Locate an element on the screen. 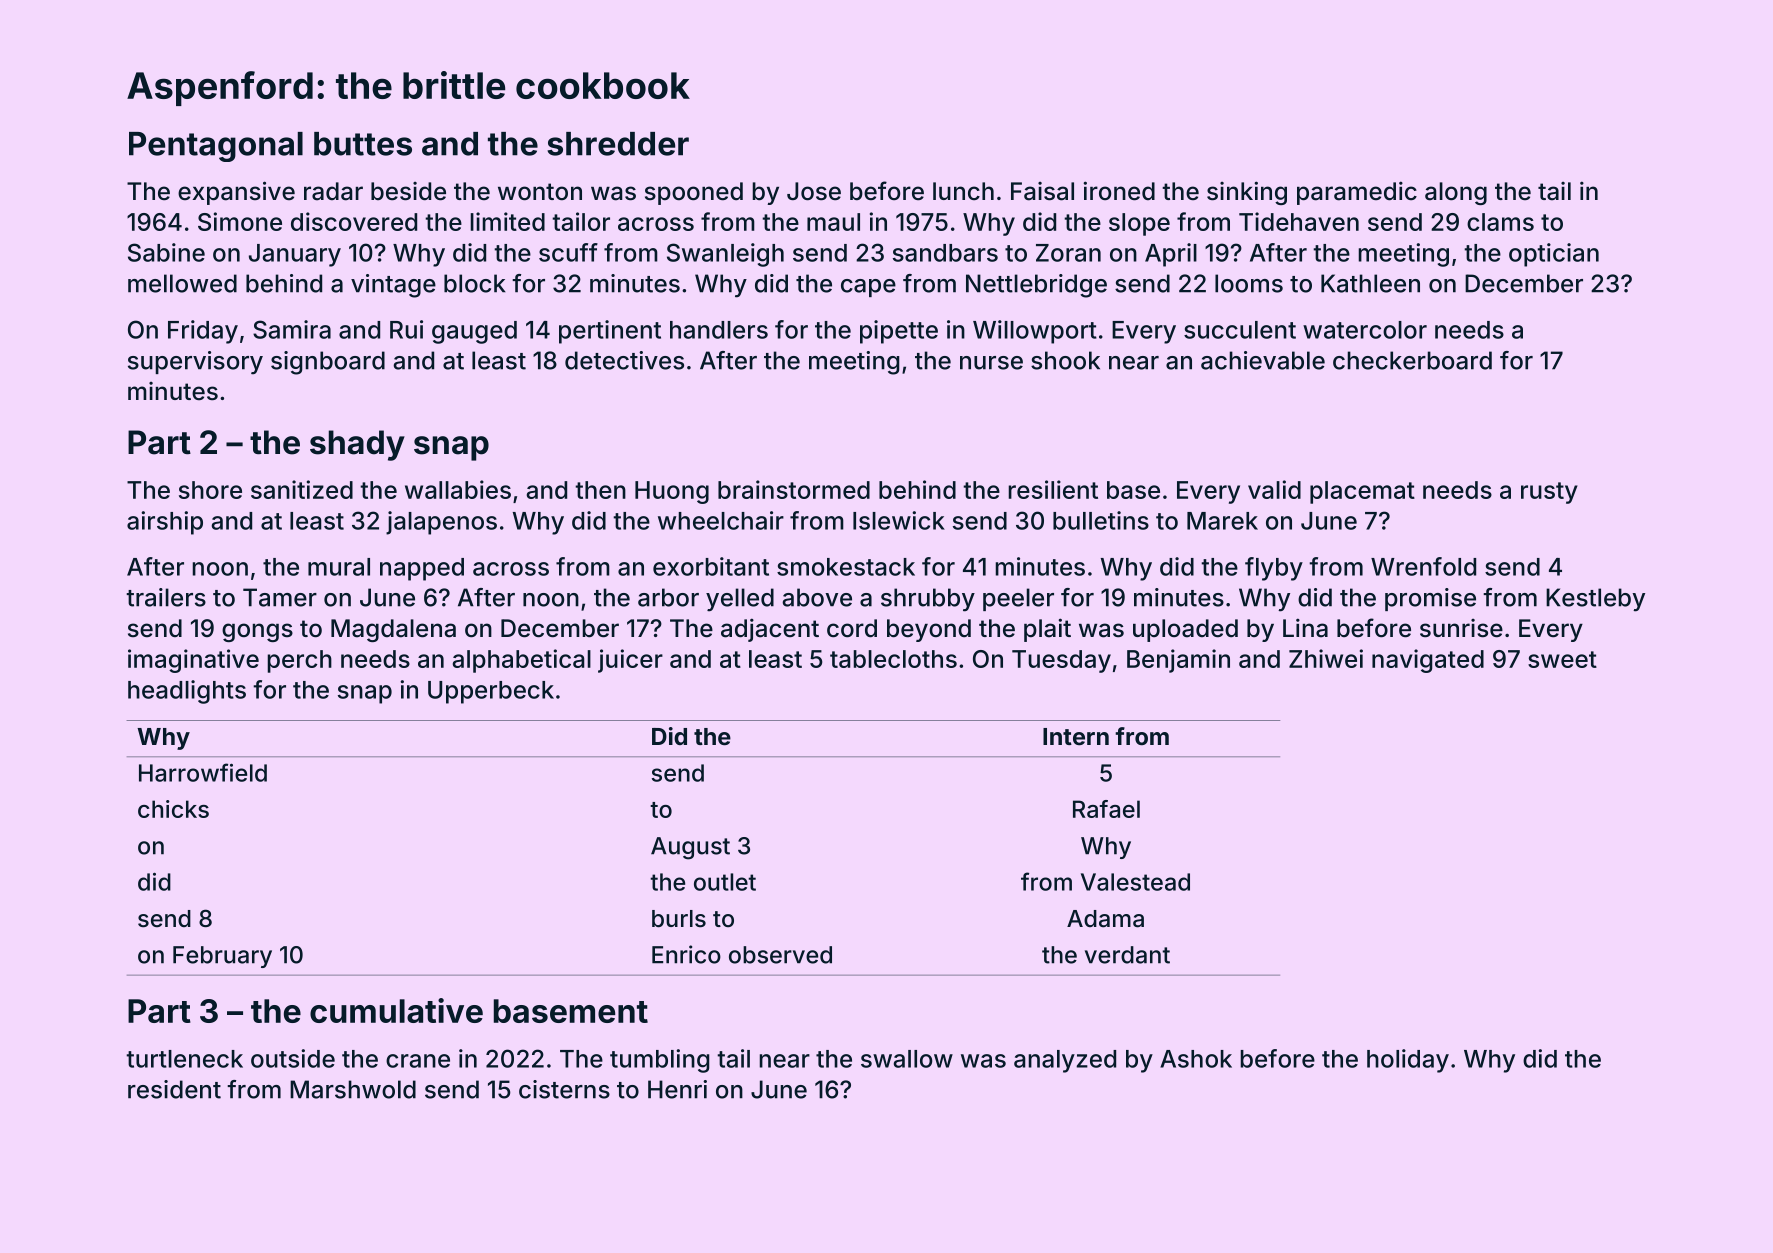  detectives is located at coordinates (624, 360).
